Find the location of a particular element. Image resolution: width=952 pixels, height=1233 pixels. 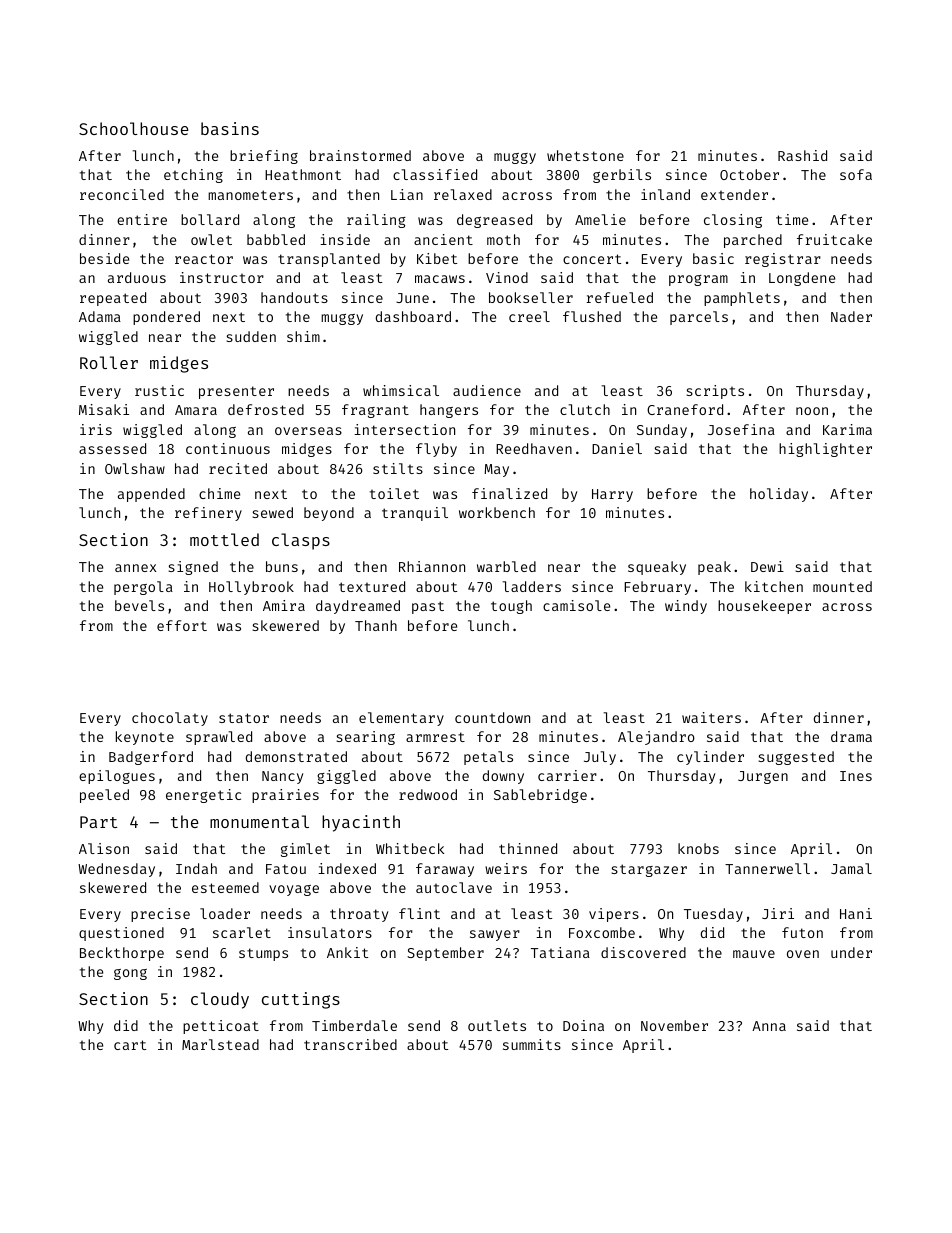

effort is located at coordinates (182, 625).
